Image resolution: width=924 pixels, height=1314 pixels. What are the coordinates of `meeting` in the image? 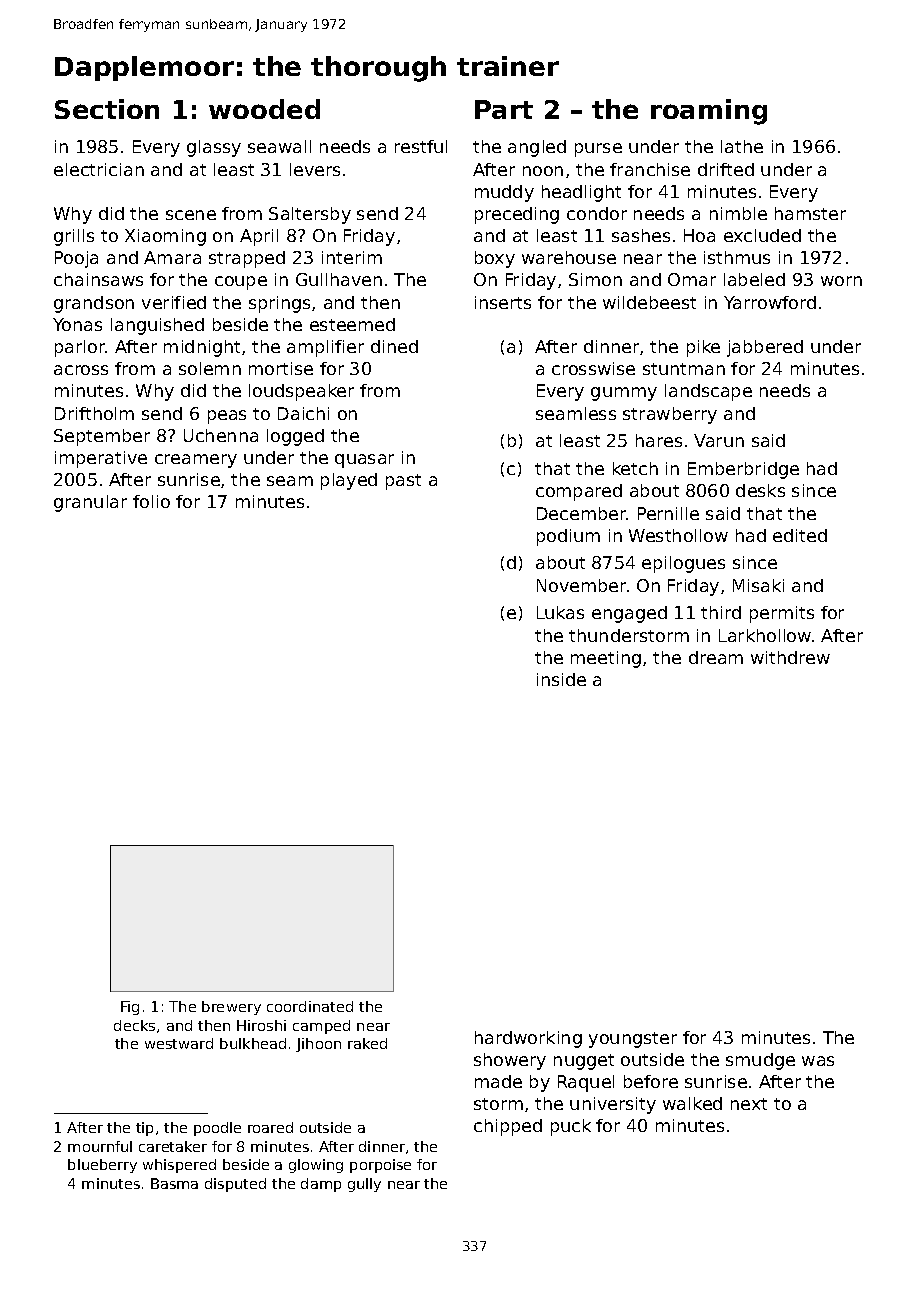 It's located at (606, 659).
